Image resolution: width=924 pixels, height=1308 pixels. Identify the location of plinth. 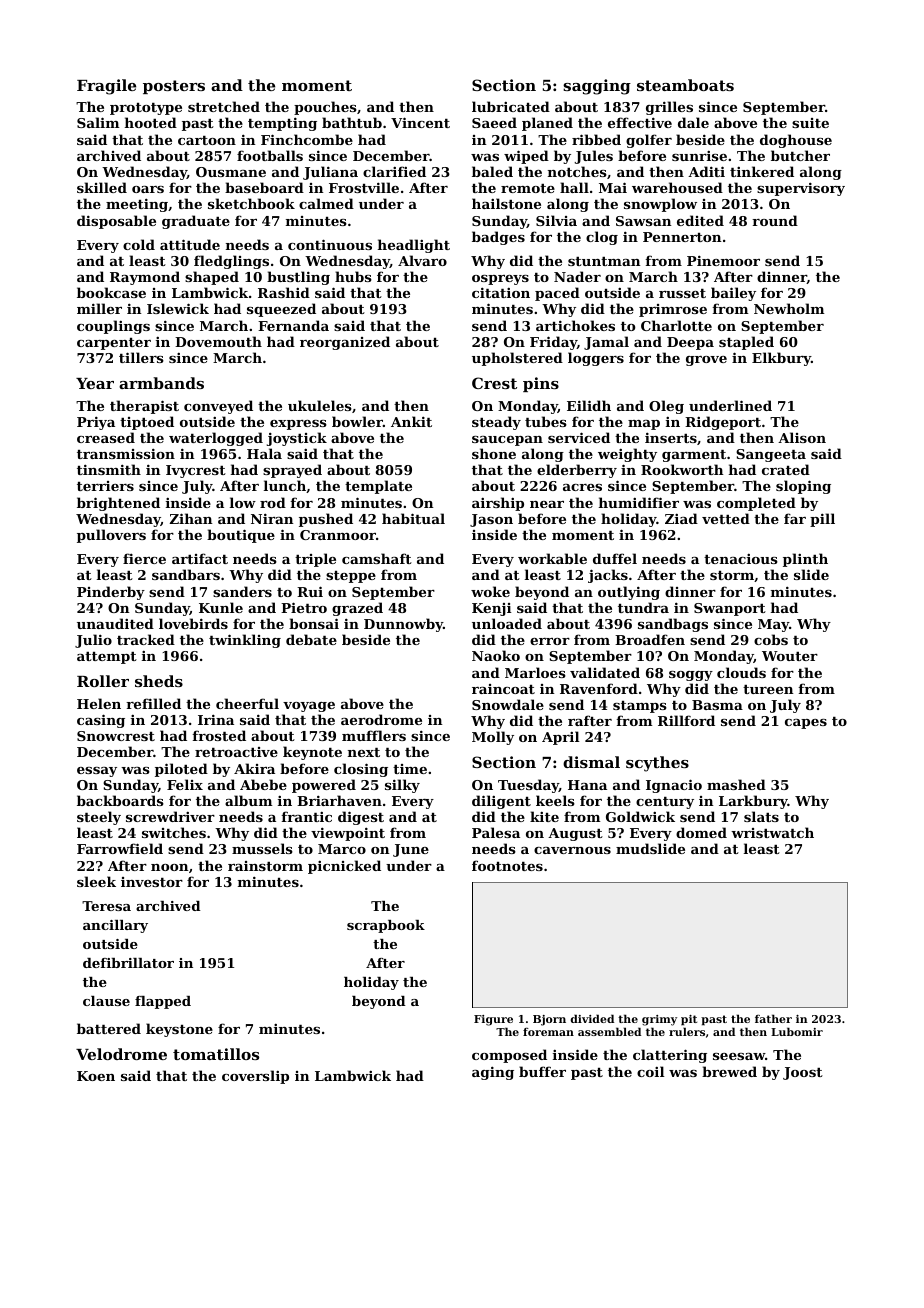
(805, 560).
